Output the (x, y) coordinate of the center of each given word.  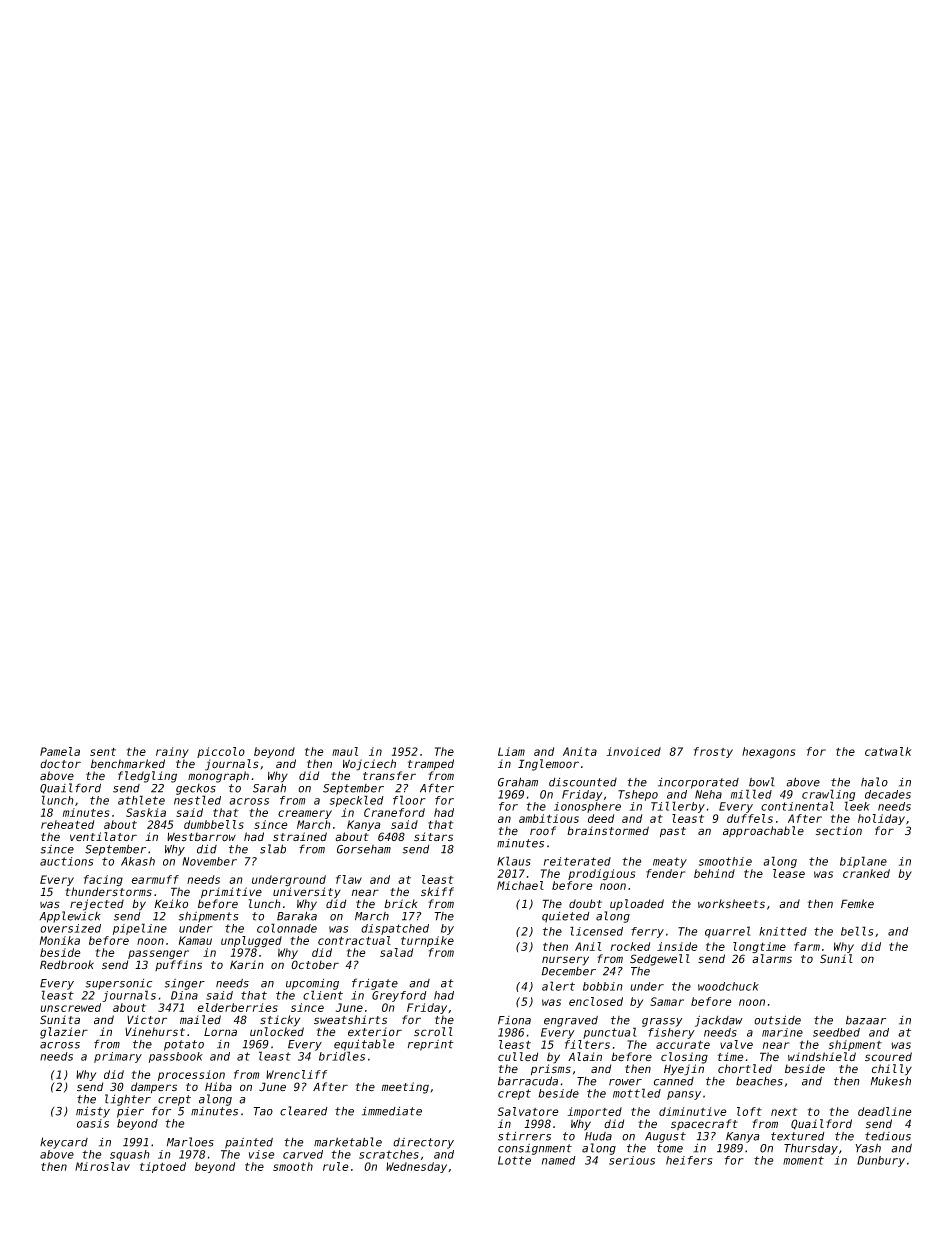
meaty (670, 862)
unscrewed (70, 1007)
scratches (389, 1154)
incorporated (698, 783)
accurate (683, 1044)
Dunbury (881, 1161)
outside (777, 1020)
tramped (431, 764)
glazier (64, 1033)
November (209, 861)
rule (336, 1166)
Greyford (399, 996)
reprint (431, 1045)
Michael (520, 885)
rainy (172, 752)
